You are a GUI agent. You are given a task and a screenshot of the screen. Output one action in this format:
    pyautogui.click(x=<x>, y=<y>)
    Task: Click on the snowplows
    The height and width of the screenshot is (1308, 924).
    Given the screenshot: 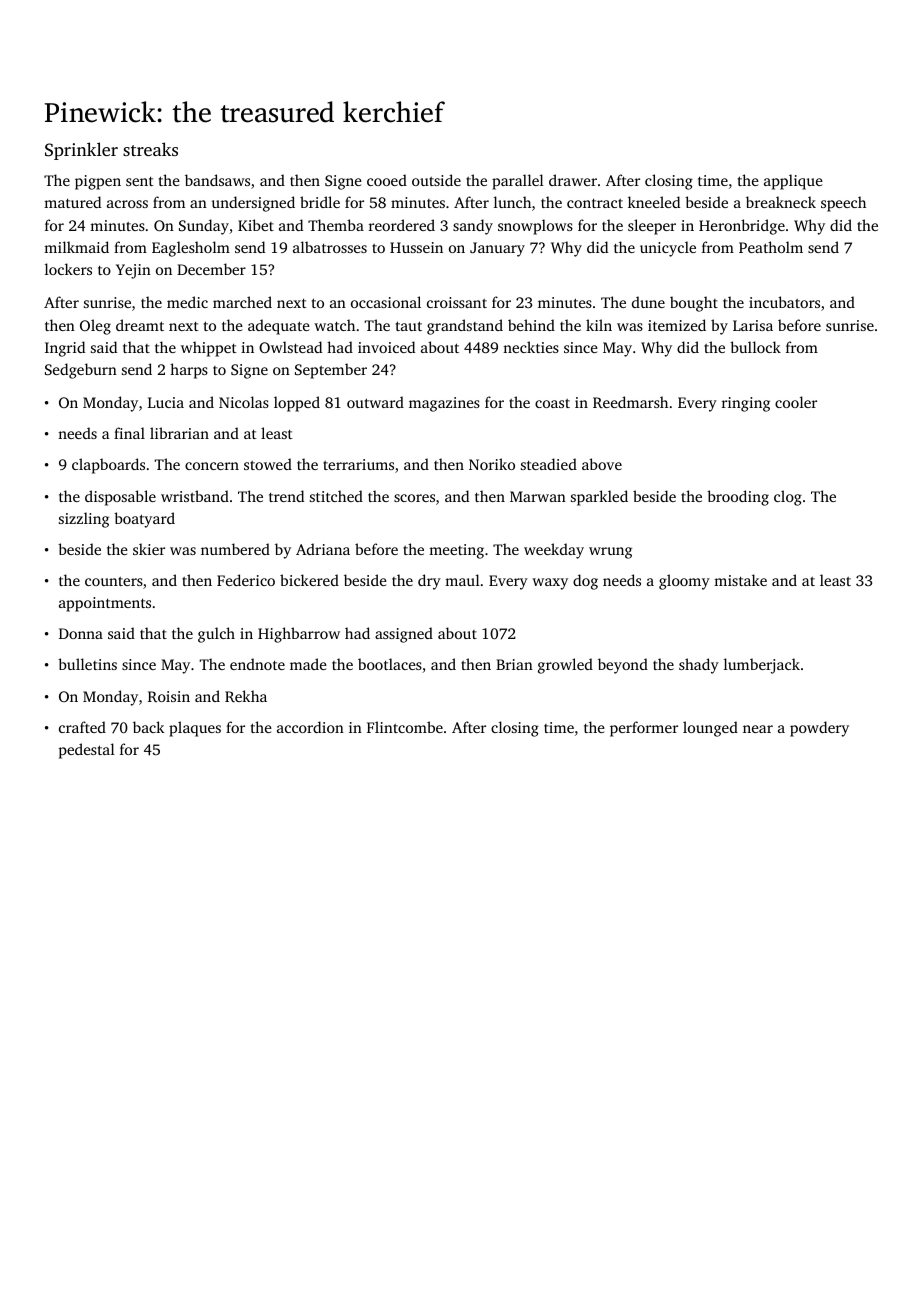 What is the action you would take?
    pyautogui.click(x=535, y=227)
